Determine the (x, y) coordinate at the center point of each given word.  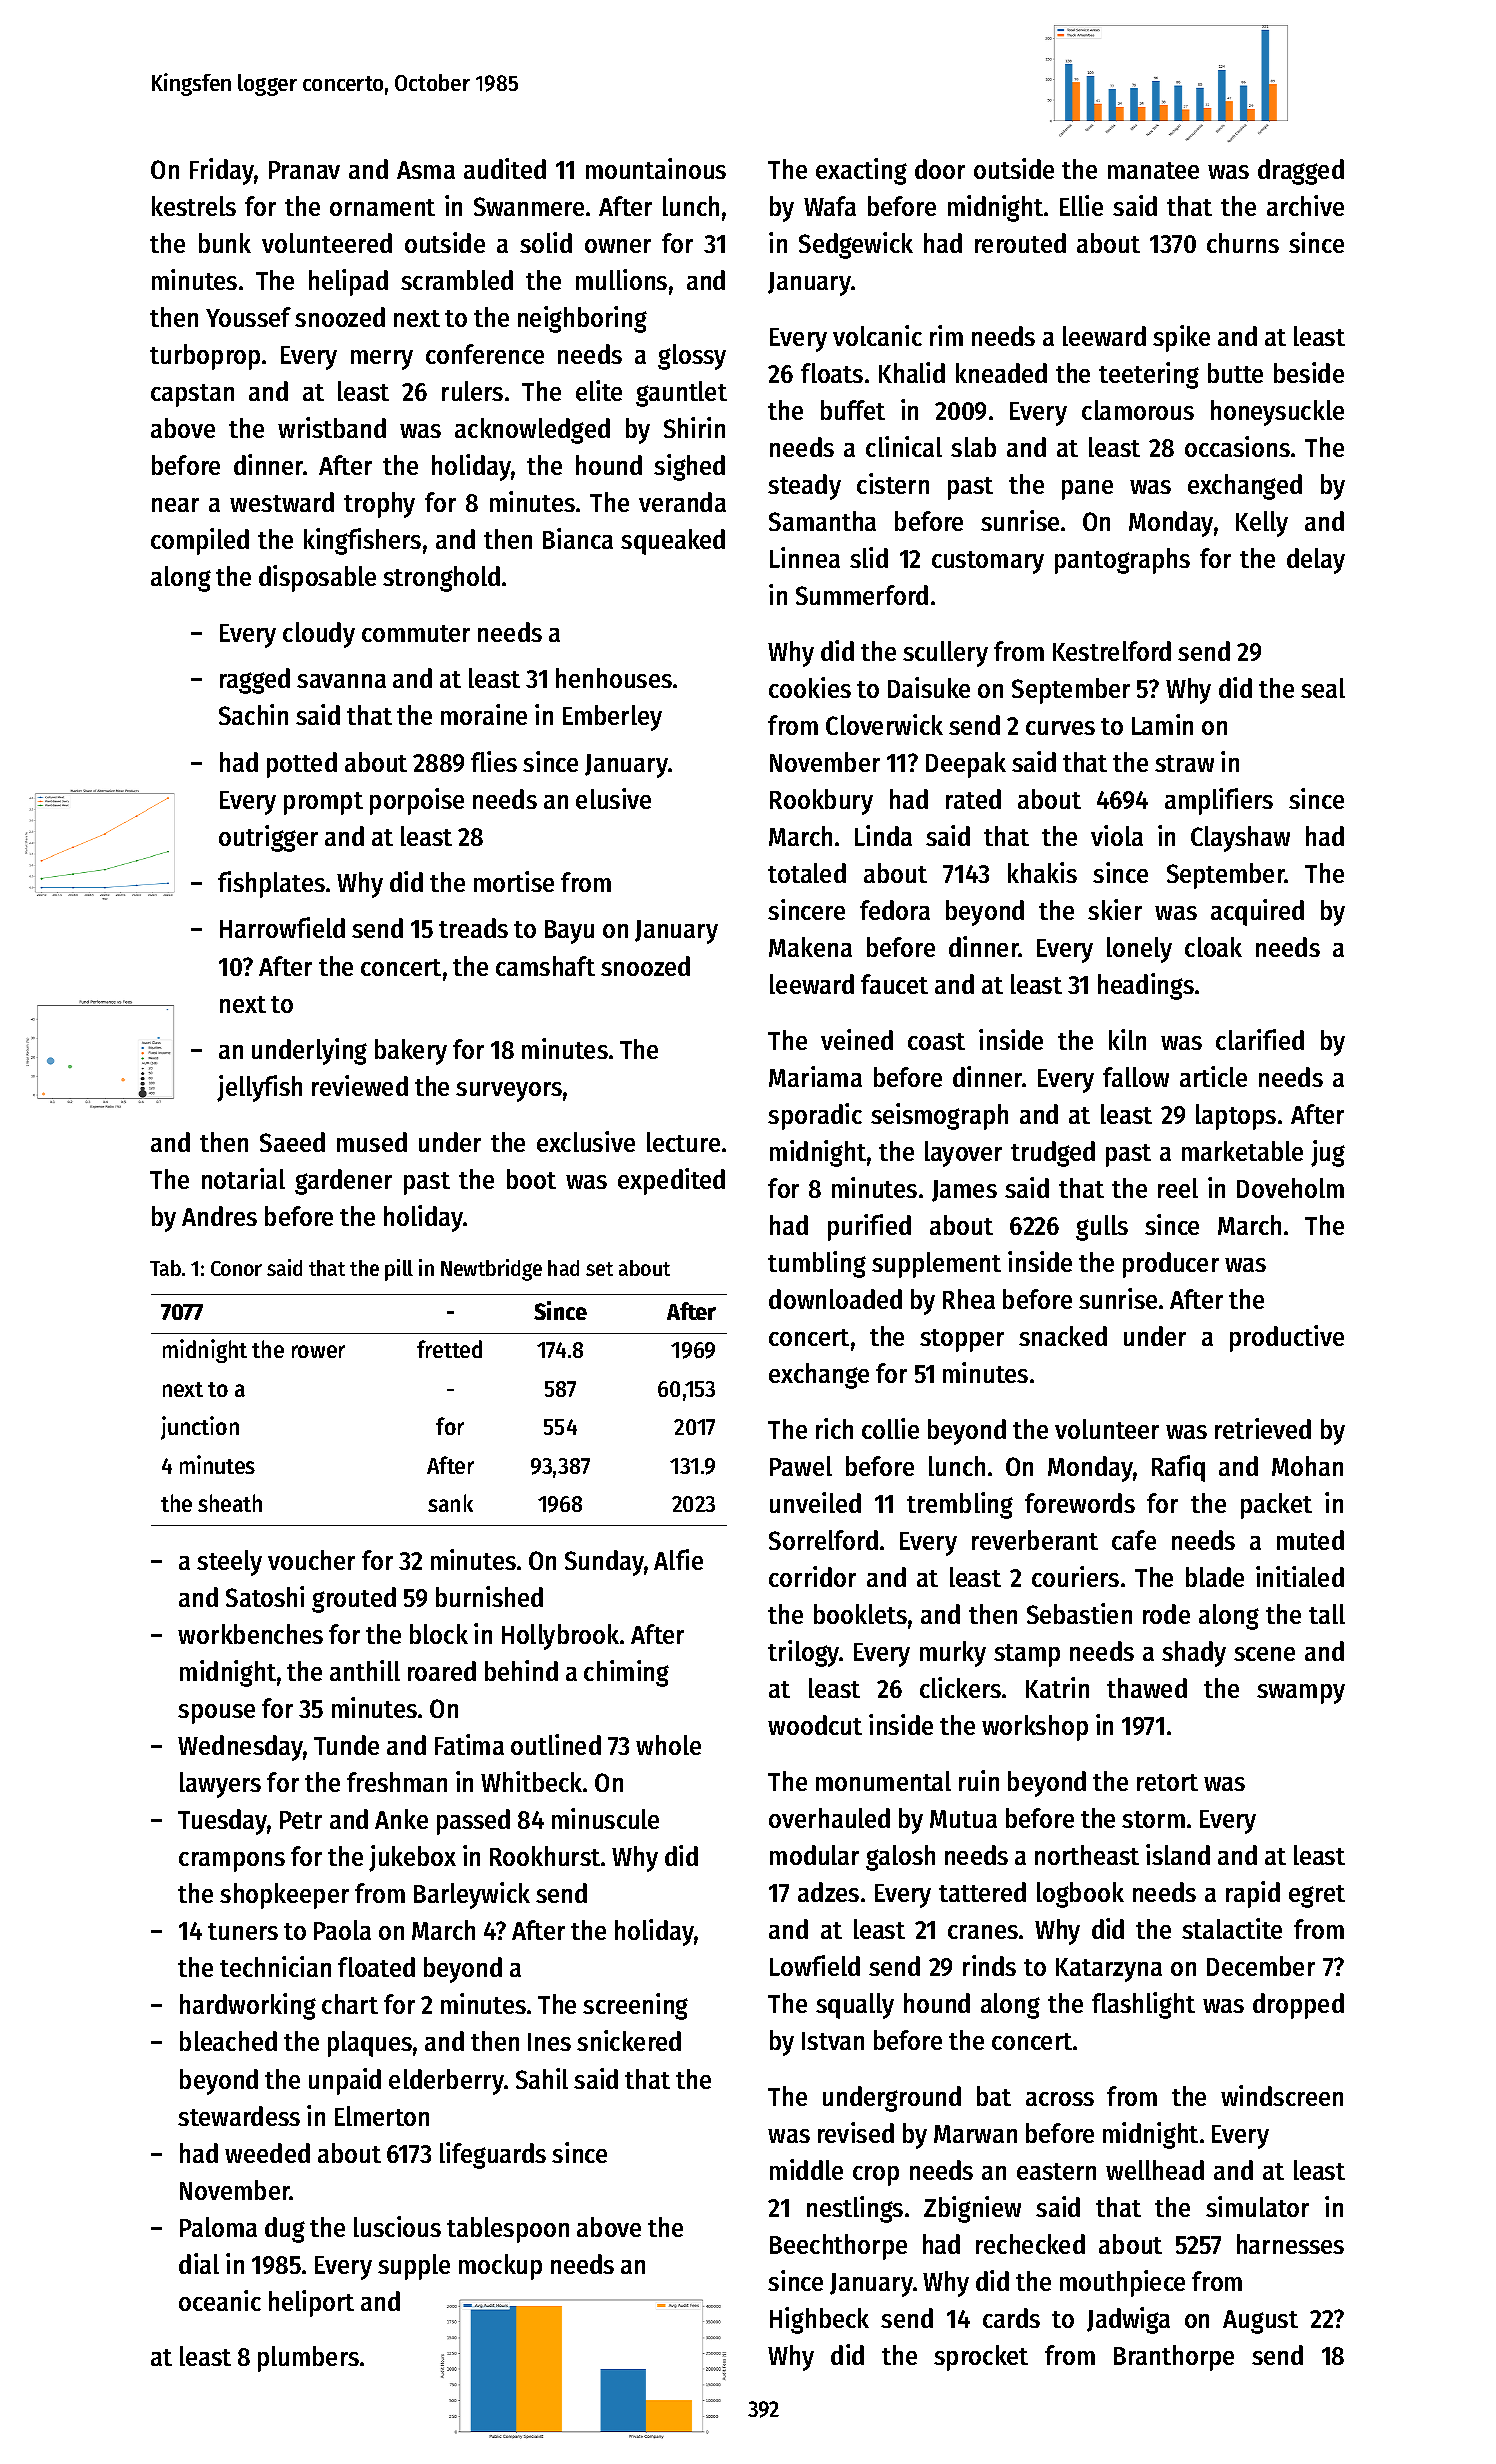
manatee (1153, 170)
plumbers (308, 2359)
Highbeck (819, 2320)
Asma (426, 170)
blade (1215, 1577)
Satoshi (265, 1596)
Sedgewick (856, 245)
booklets (860, 1614)
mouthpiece (1122, 2283)
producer (1171, 1265)
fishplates (271, 884)
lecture (683, 1142)
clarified (1260, 1039)
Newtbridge (491, 1270)
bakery (411, 1052)
